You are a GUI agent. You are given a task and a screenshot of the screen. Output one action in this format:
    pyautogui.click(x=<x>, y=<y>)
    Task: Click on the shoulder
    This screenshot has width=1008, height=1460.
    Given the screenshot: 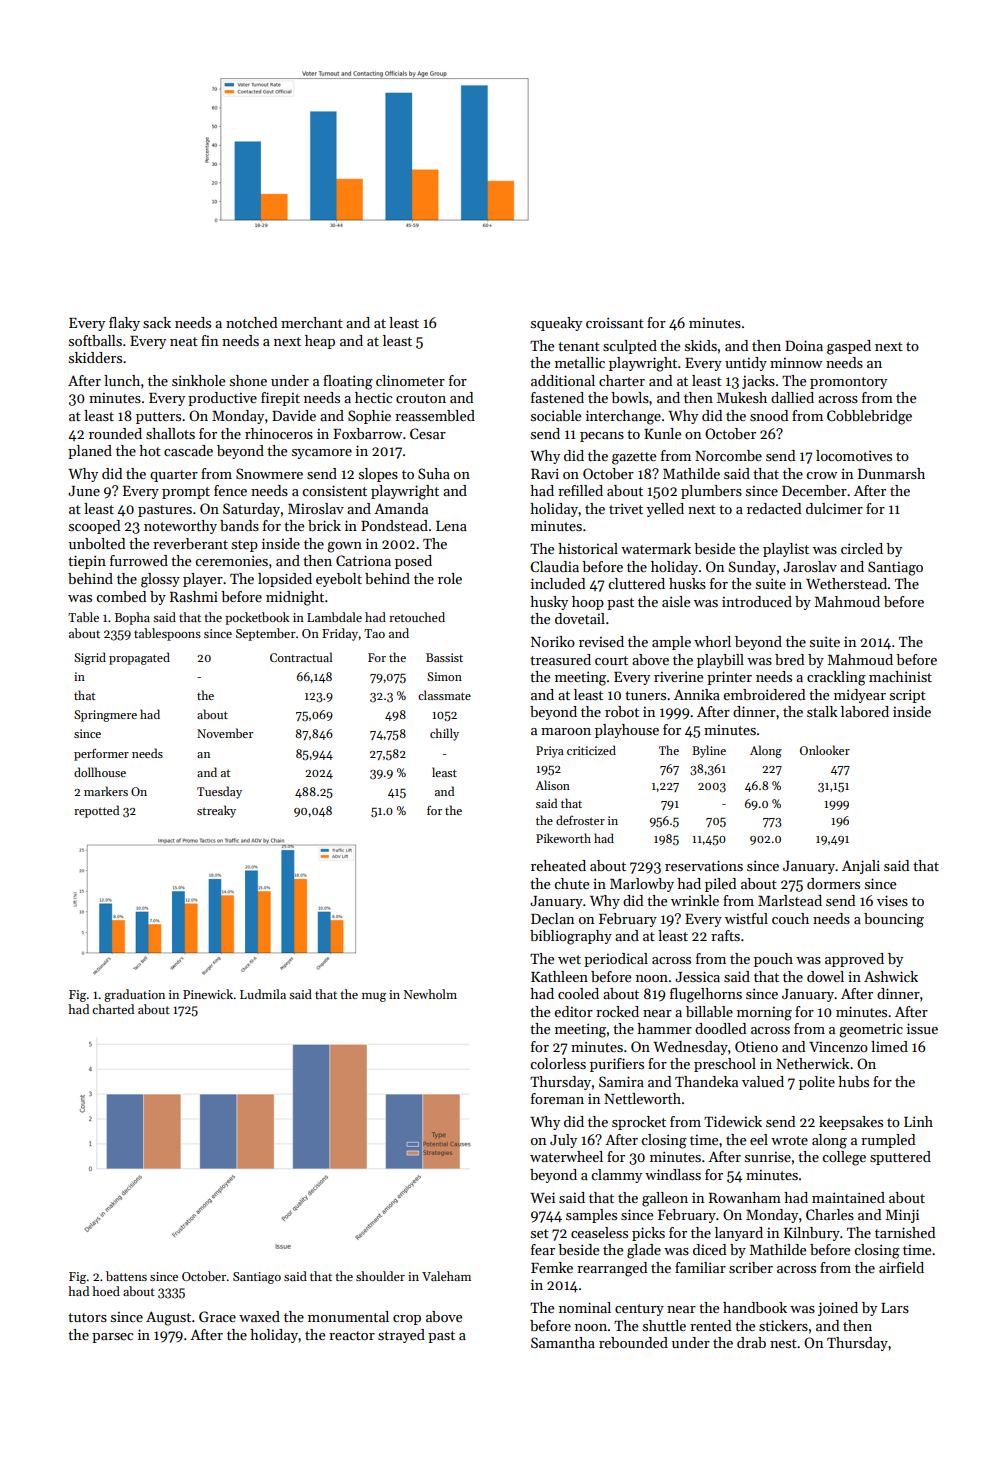 What is the action you would take?
    pyautogui.click(x=380, y=1276)
